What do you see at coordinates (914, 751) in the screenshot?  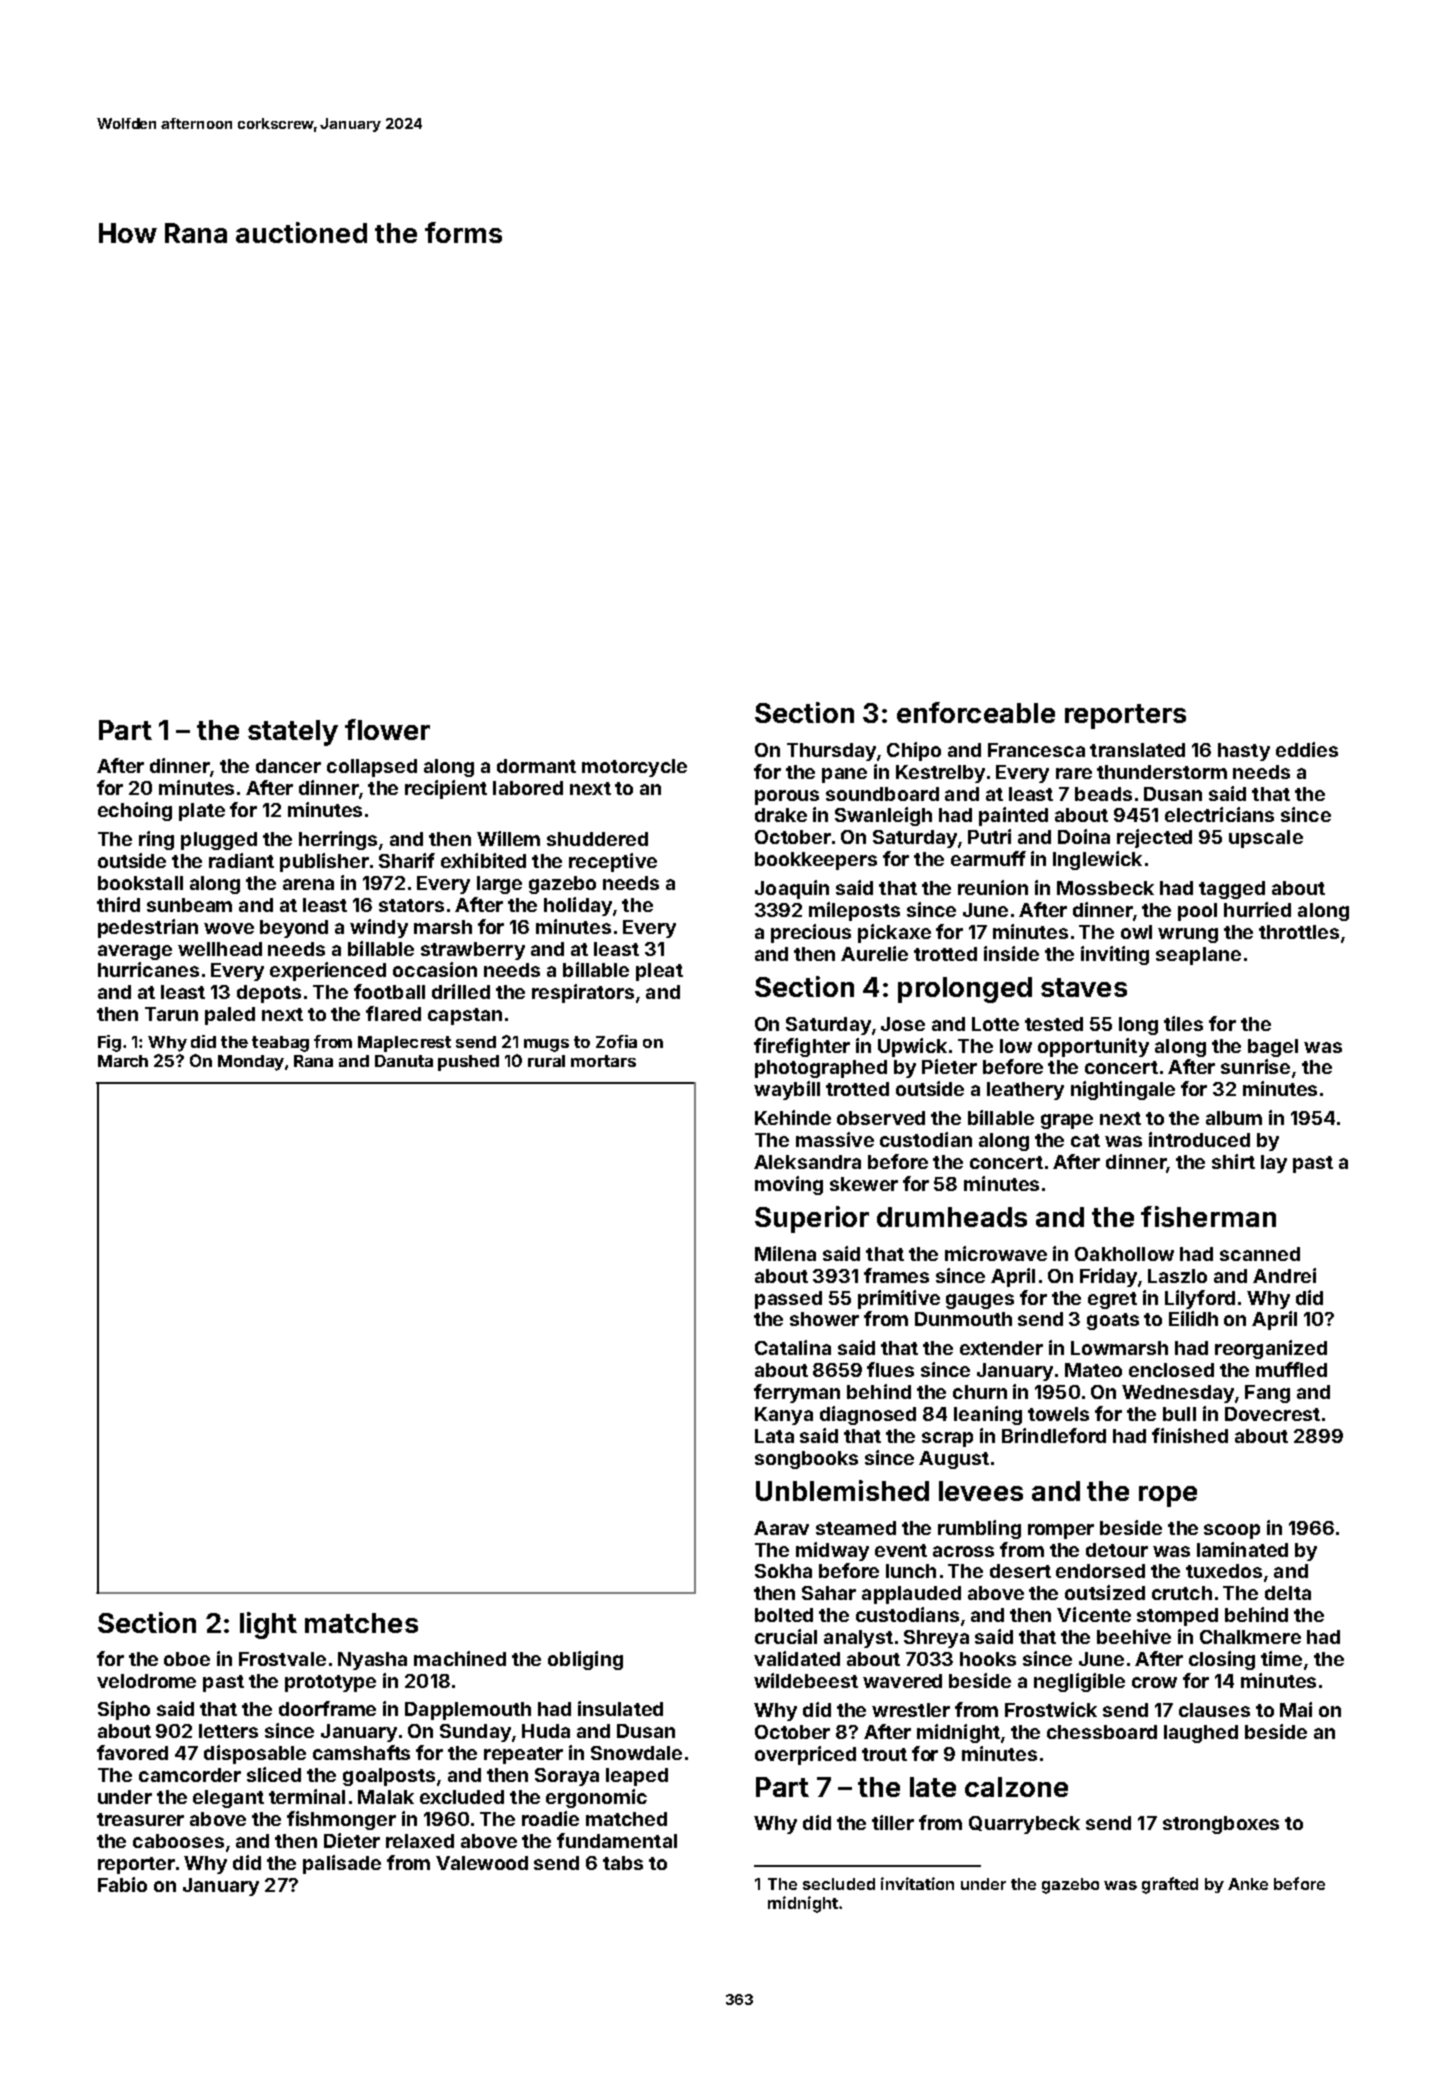 I see `Chipo` at bounding box center [914, 751].
